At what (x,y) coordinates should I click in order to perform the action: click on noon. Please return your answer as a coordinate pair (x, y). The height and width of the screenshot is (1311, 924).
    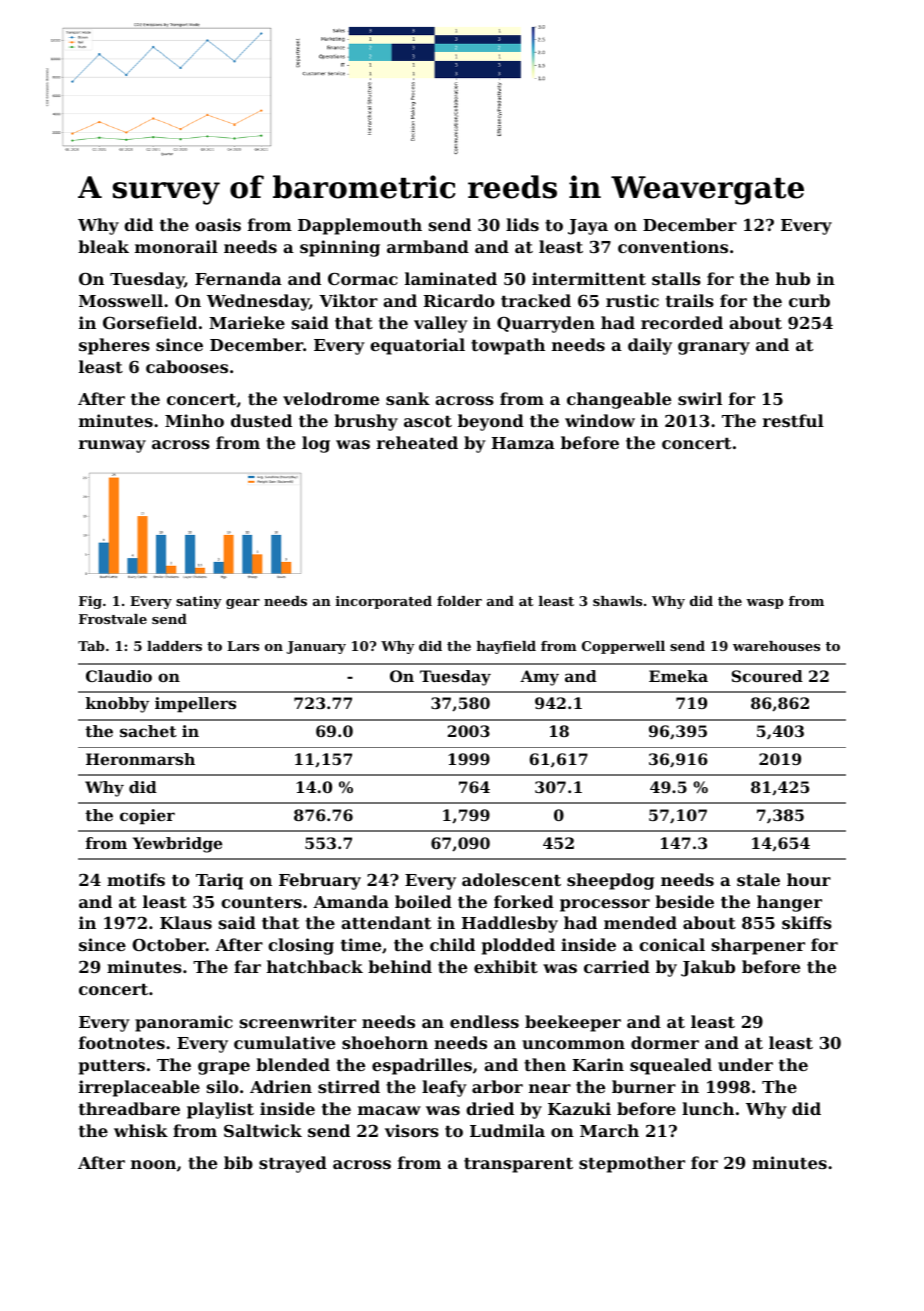
    Looking at the image, I should click on (153, 1164).
